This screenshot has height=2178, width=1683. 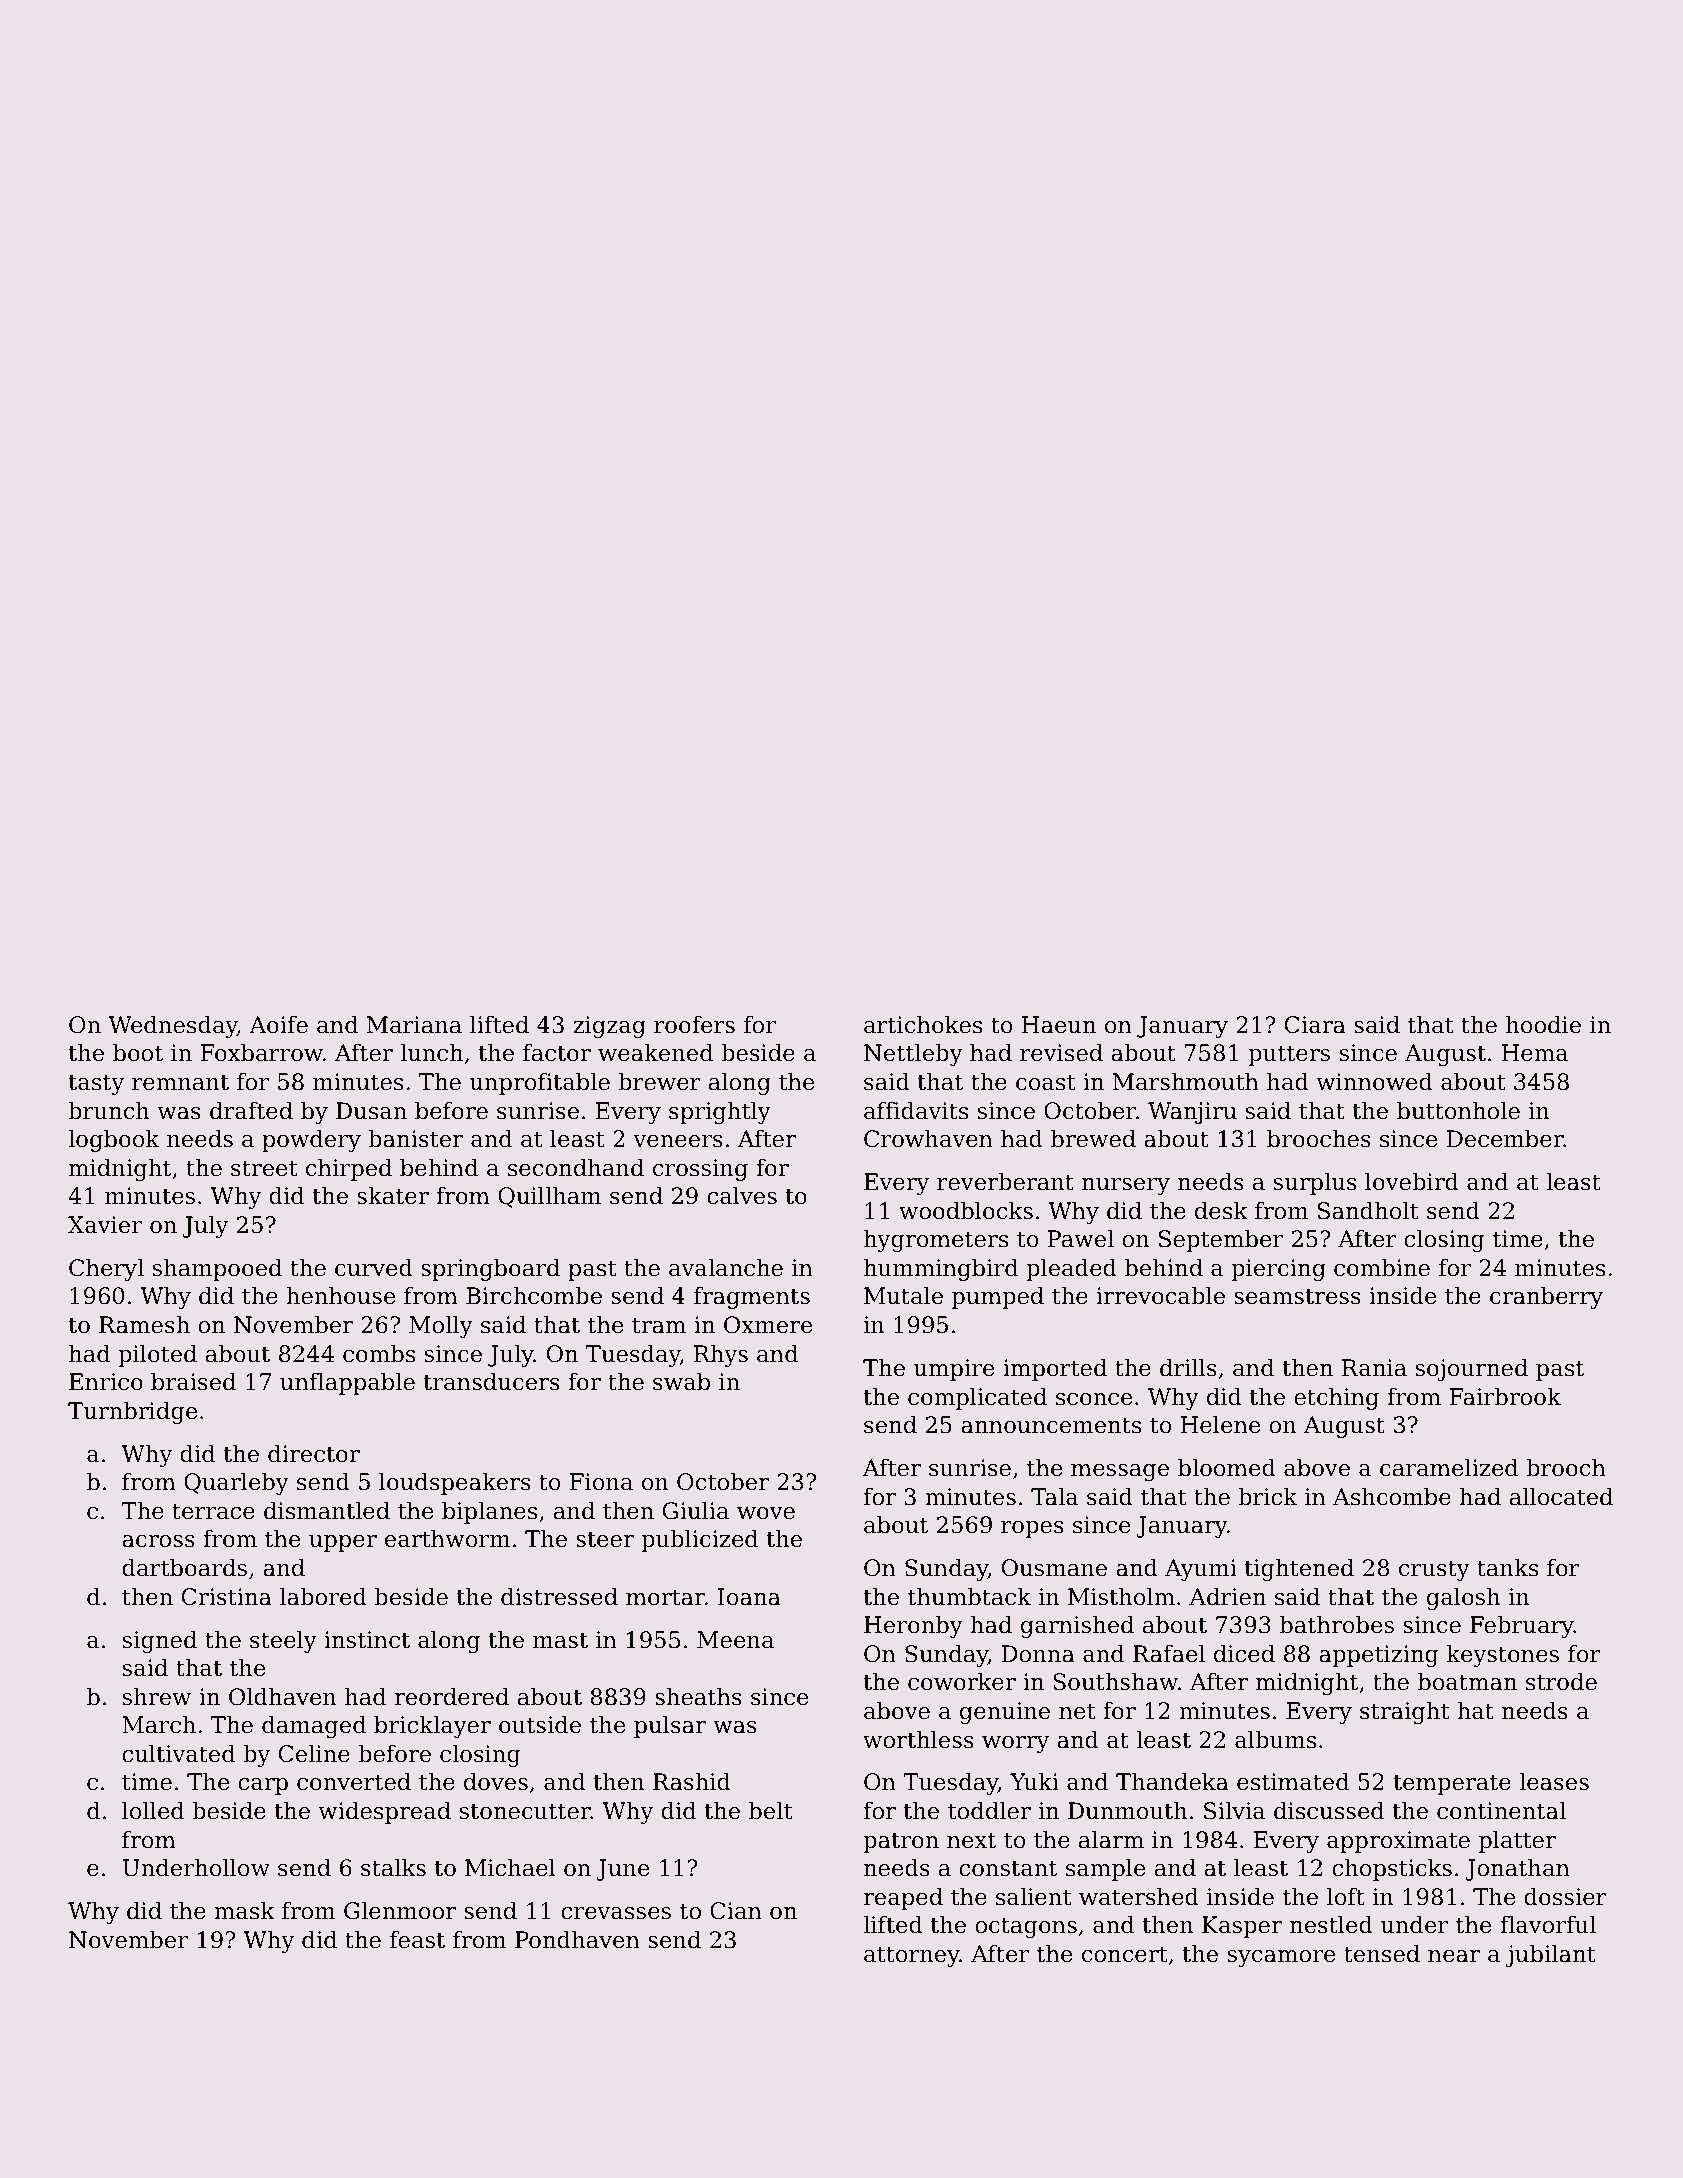 What do you see at coordinates (698, 1697) in the screenshot?
I see `sheaths` at bounding box center [698, 1697].
